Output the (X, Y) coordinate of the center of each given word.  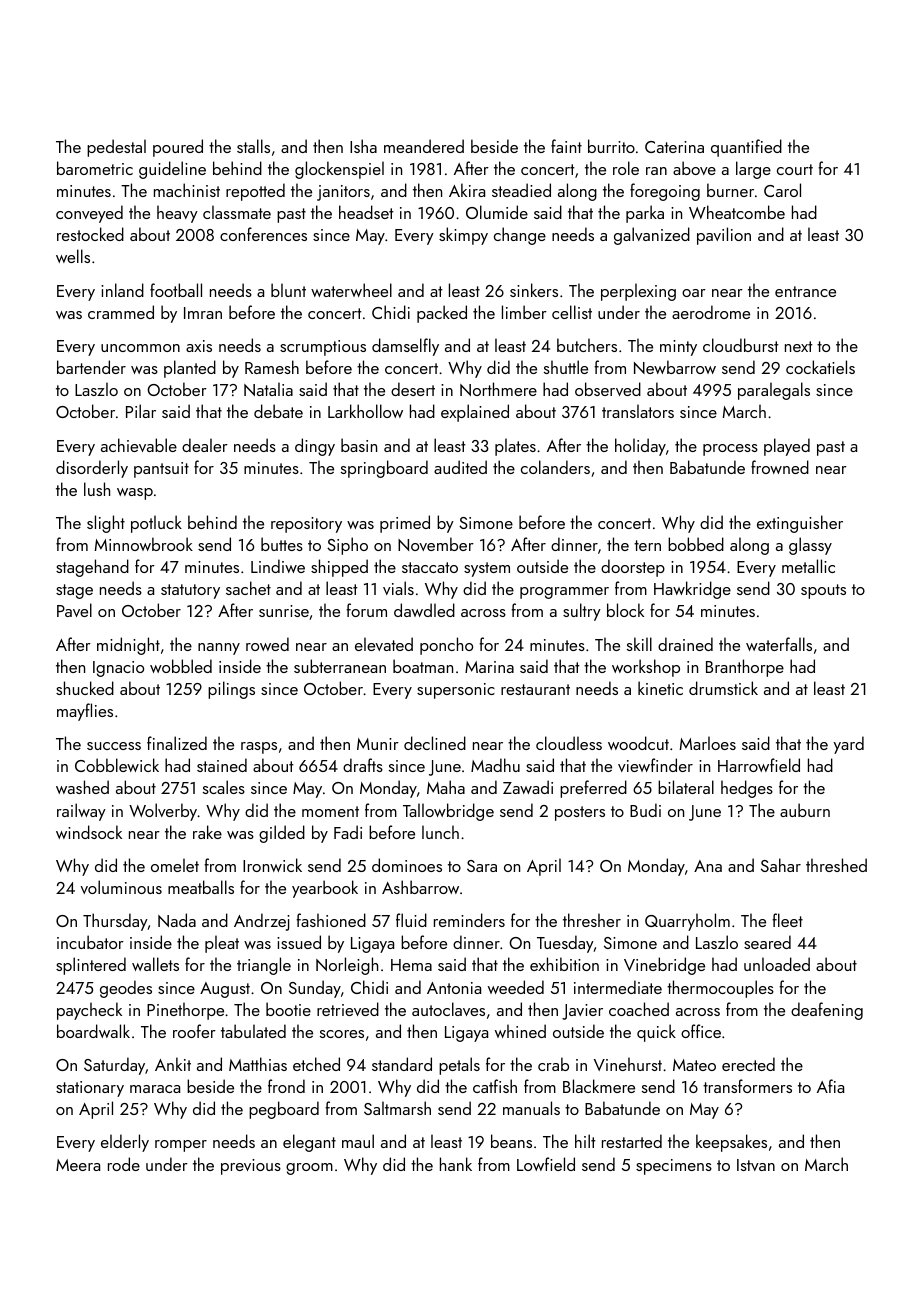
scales (224, 787)
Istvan (756, 1165)
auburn (805, 810)
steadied (521, 190)
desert (413, 389)
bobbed (696, 544)
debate (278, 411)
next (798, 346)
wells (73, 256)
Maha (446, 787)
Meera (78, 1165)
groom (309, 1169)
